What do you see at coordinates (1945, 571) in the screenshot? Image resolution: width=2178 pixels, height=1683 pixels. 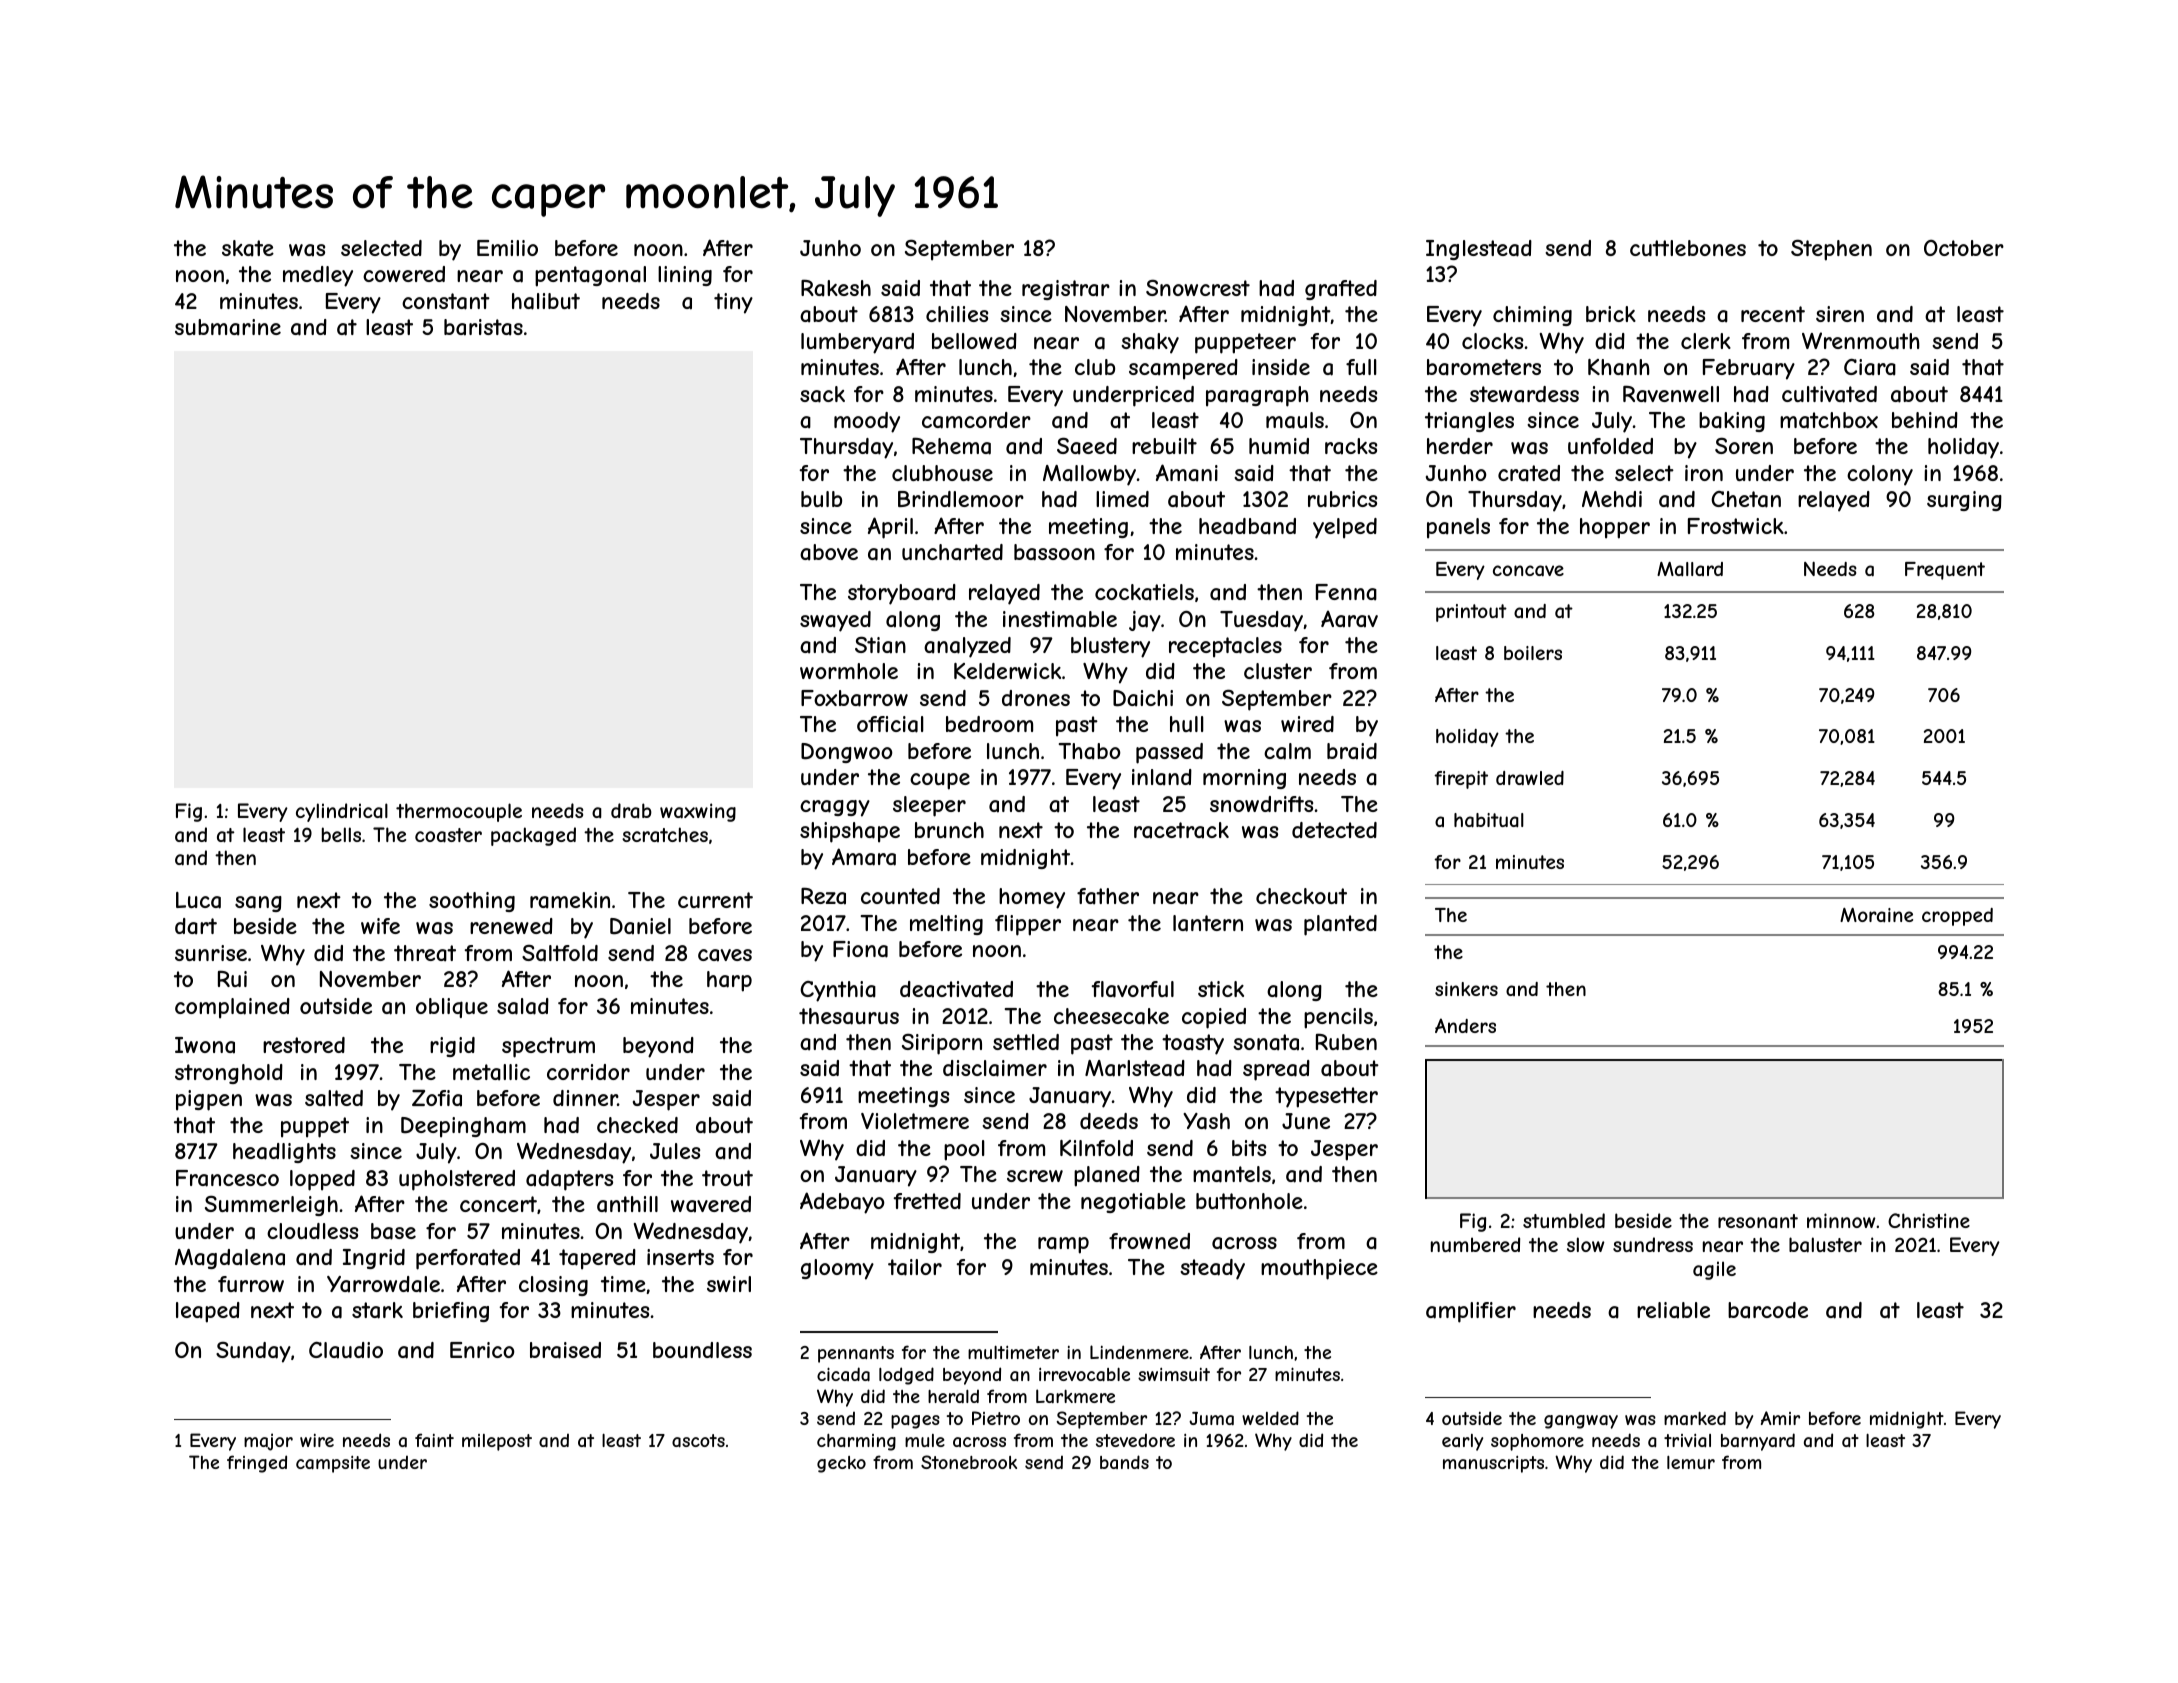 I see `Frequent` at bounding box center [1945, 571].
